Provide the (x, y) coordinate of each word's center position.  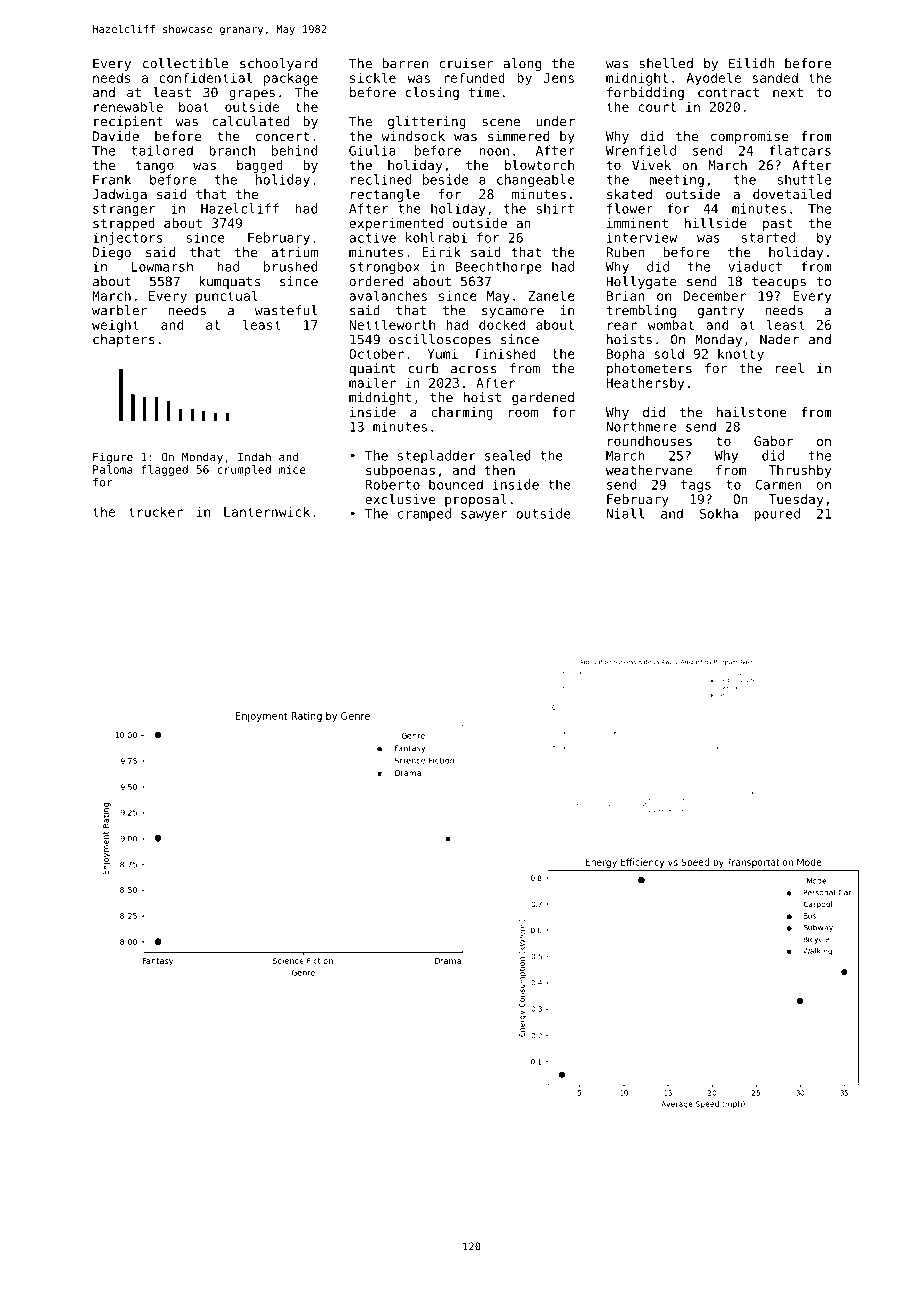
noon (494, 152)
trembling (641, 311)
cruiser (466, 63)
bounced (456, 484)
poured (777, 514)
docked (502, 324)
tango (154, 167)
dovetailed (792, 194)
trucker (156, 511)
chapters (124, 340)
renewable (128, 106)
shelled (666, 63)
